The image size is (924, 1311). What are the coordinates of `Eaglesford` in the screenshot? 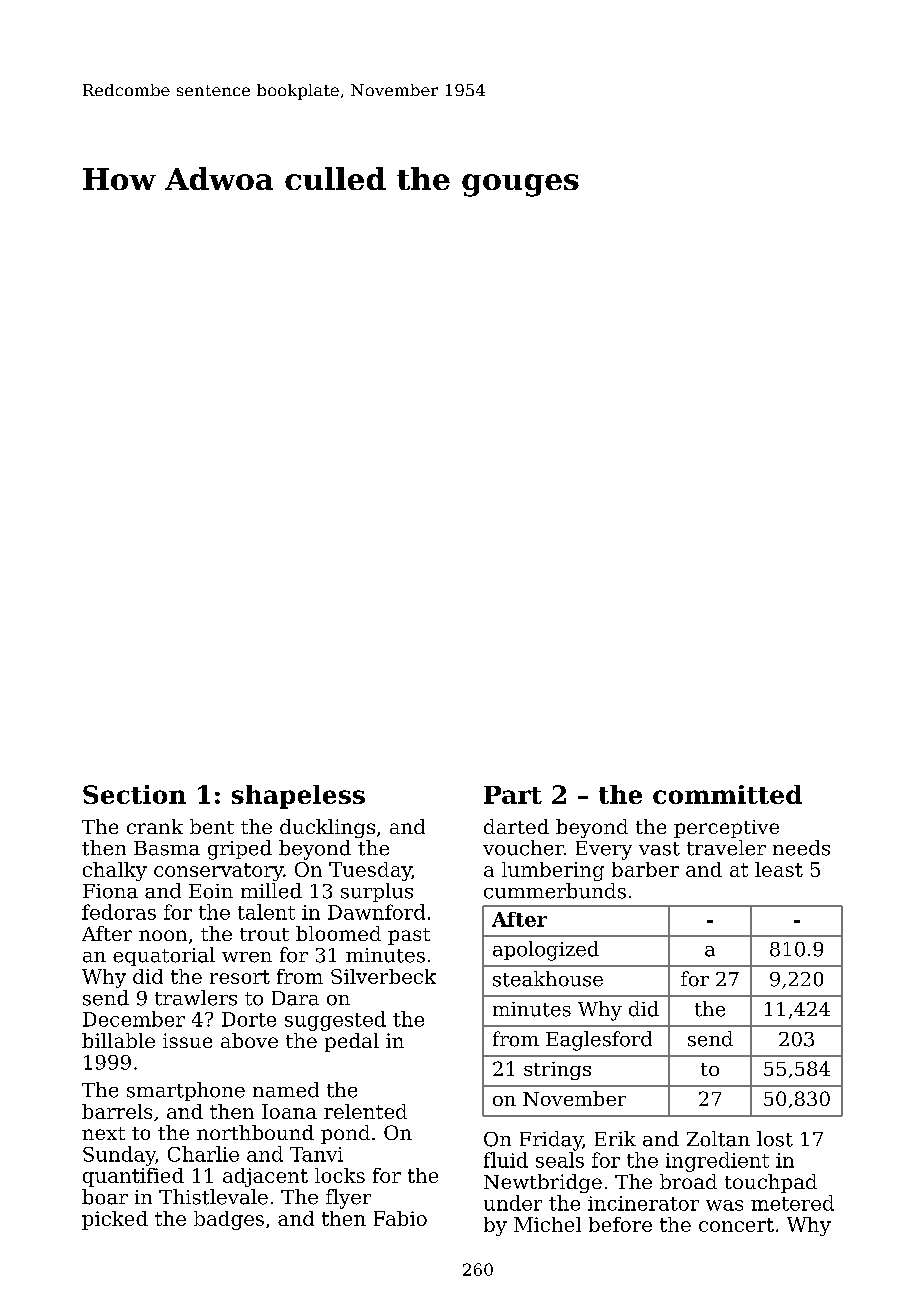 It's located at (599, 1041).
